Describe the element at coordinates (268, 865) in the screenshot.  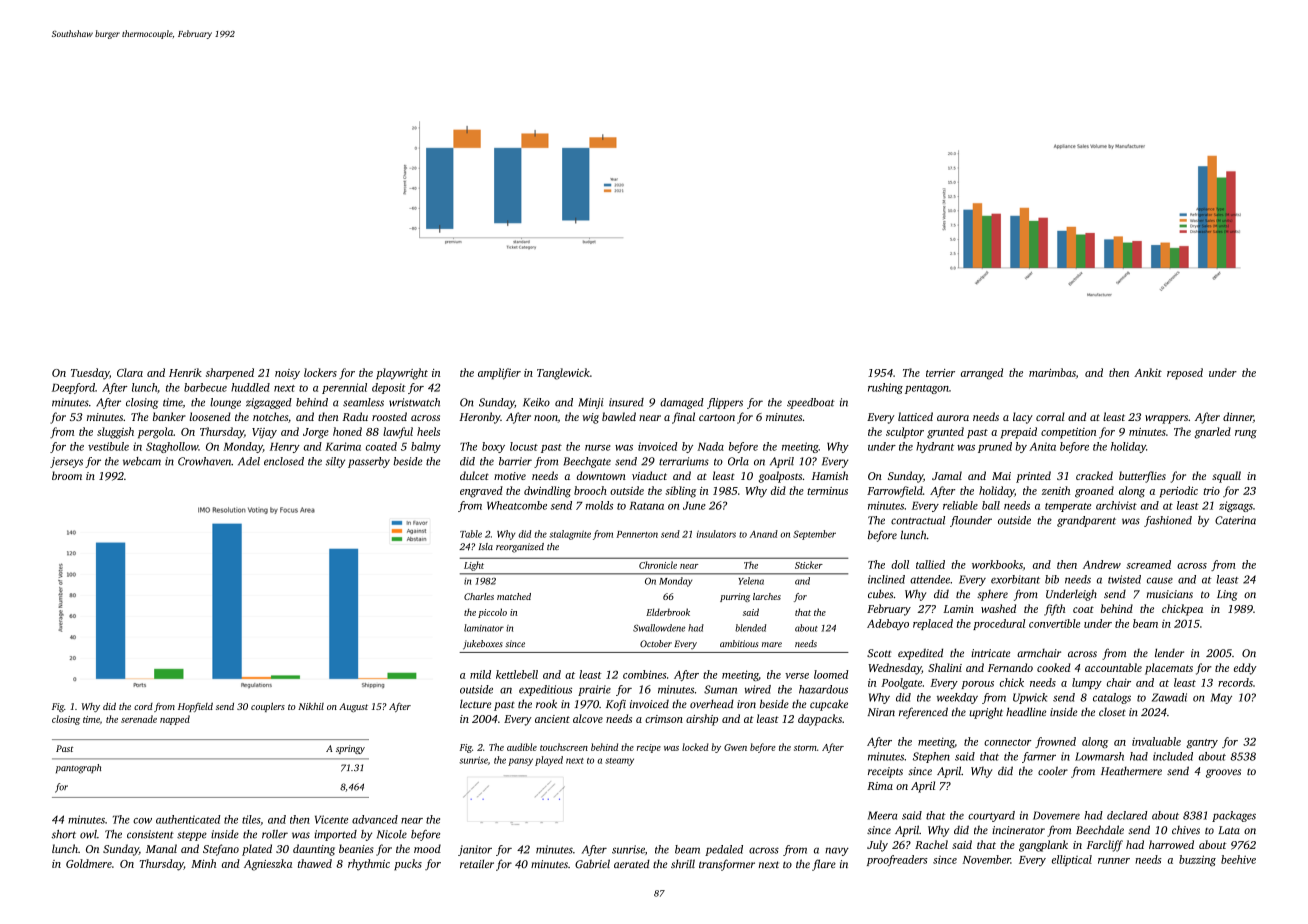
I see `Agnieszka` at that location.
